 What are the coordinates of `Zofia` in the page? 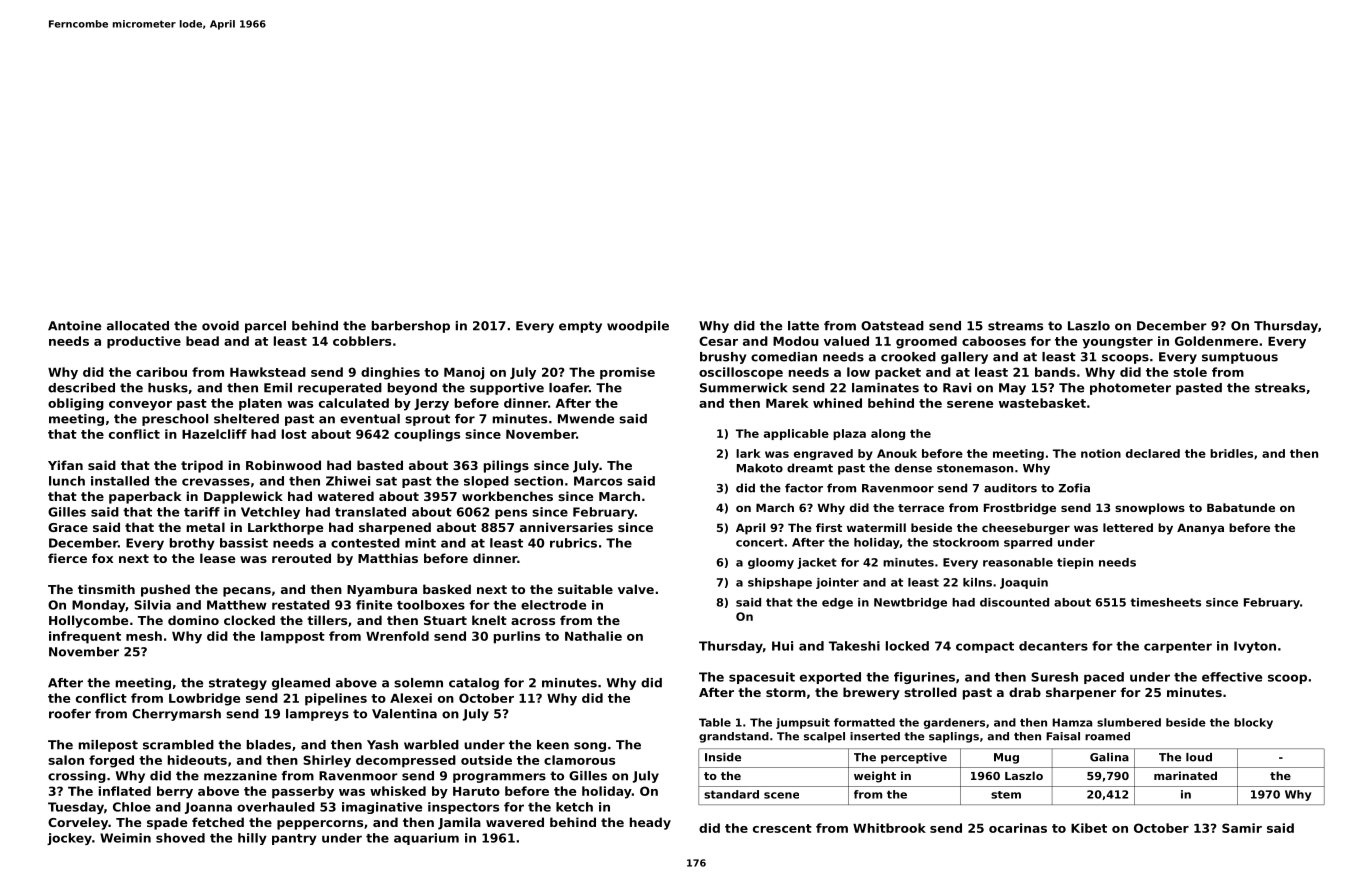 It's located at (1074, 488).
